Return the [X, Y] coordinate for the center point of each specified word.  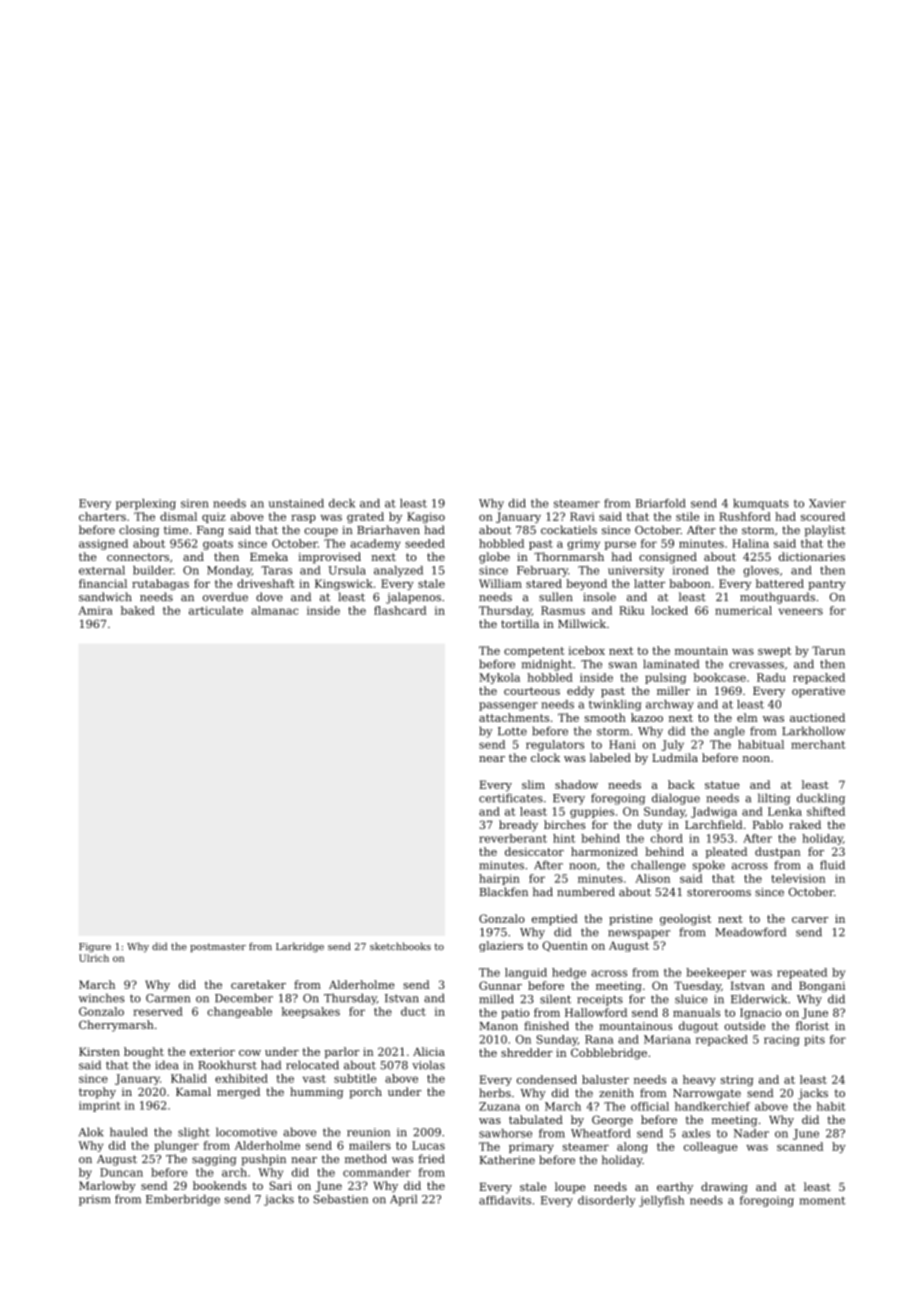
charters [102, 516]
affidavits [505, 1200]
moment [822, 1201]
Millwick [582, 623]
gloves [761, 571]
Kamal [193, 1091]
